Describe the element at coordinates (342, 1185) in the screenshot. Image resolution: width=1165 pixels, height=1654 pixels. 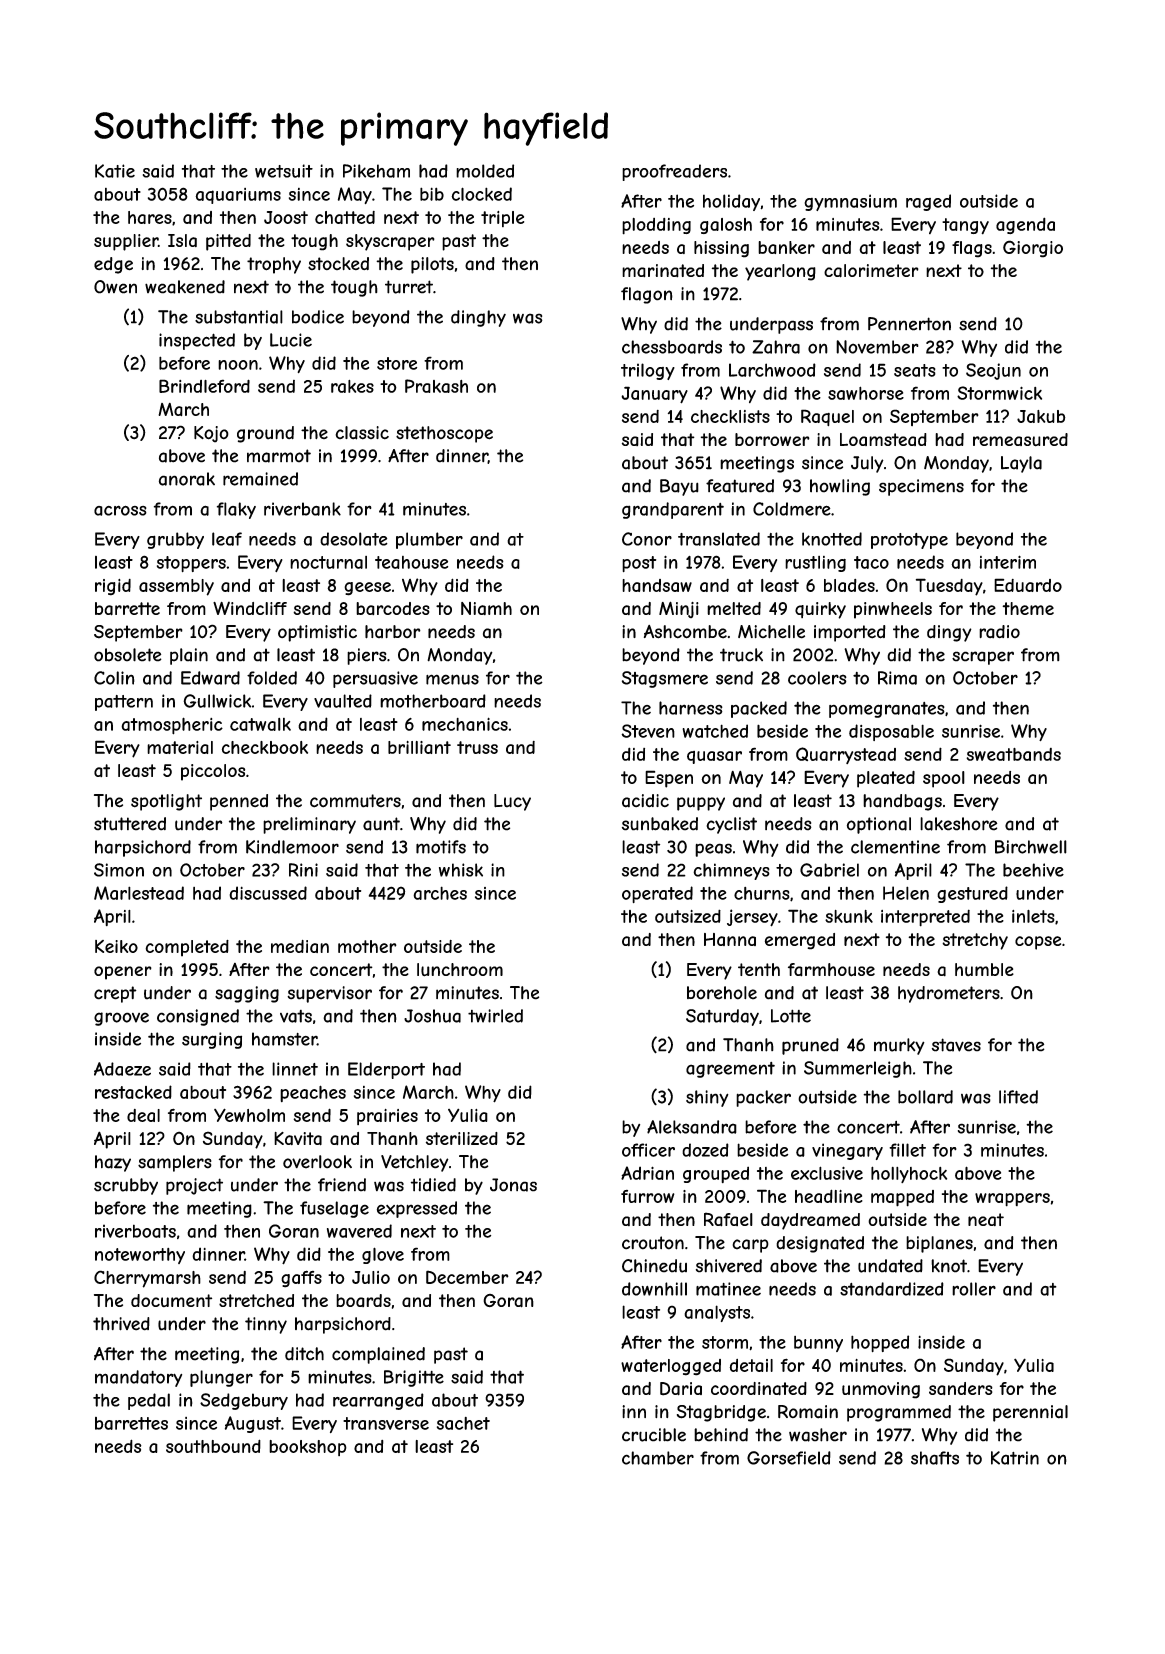
I see `friend` at that location.
